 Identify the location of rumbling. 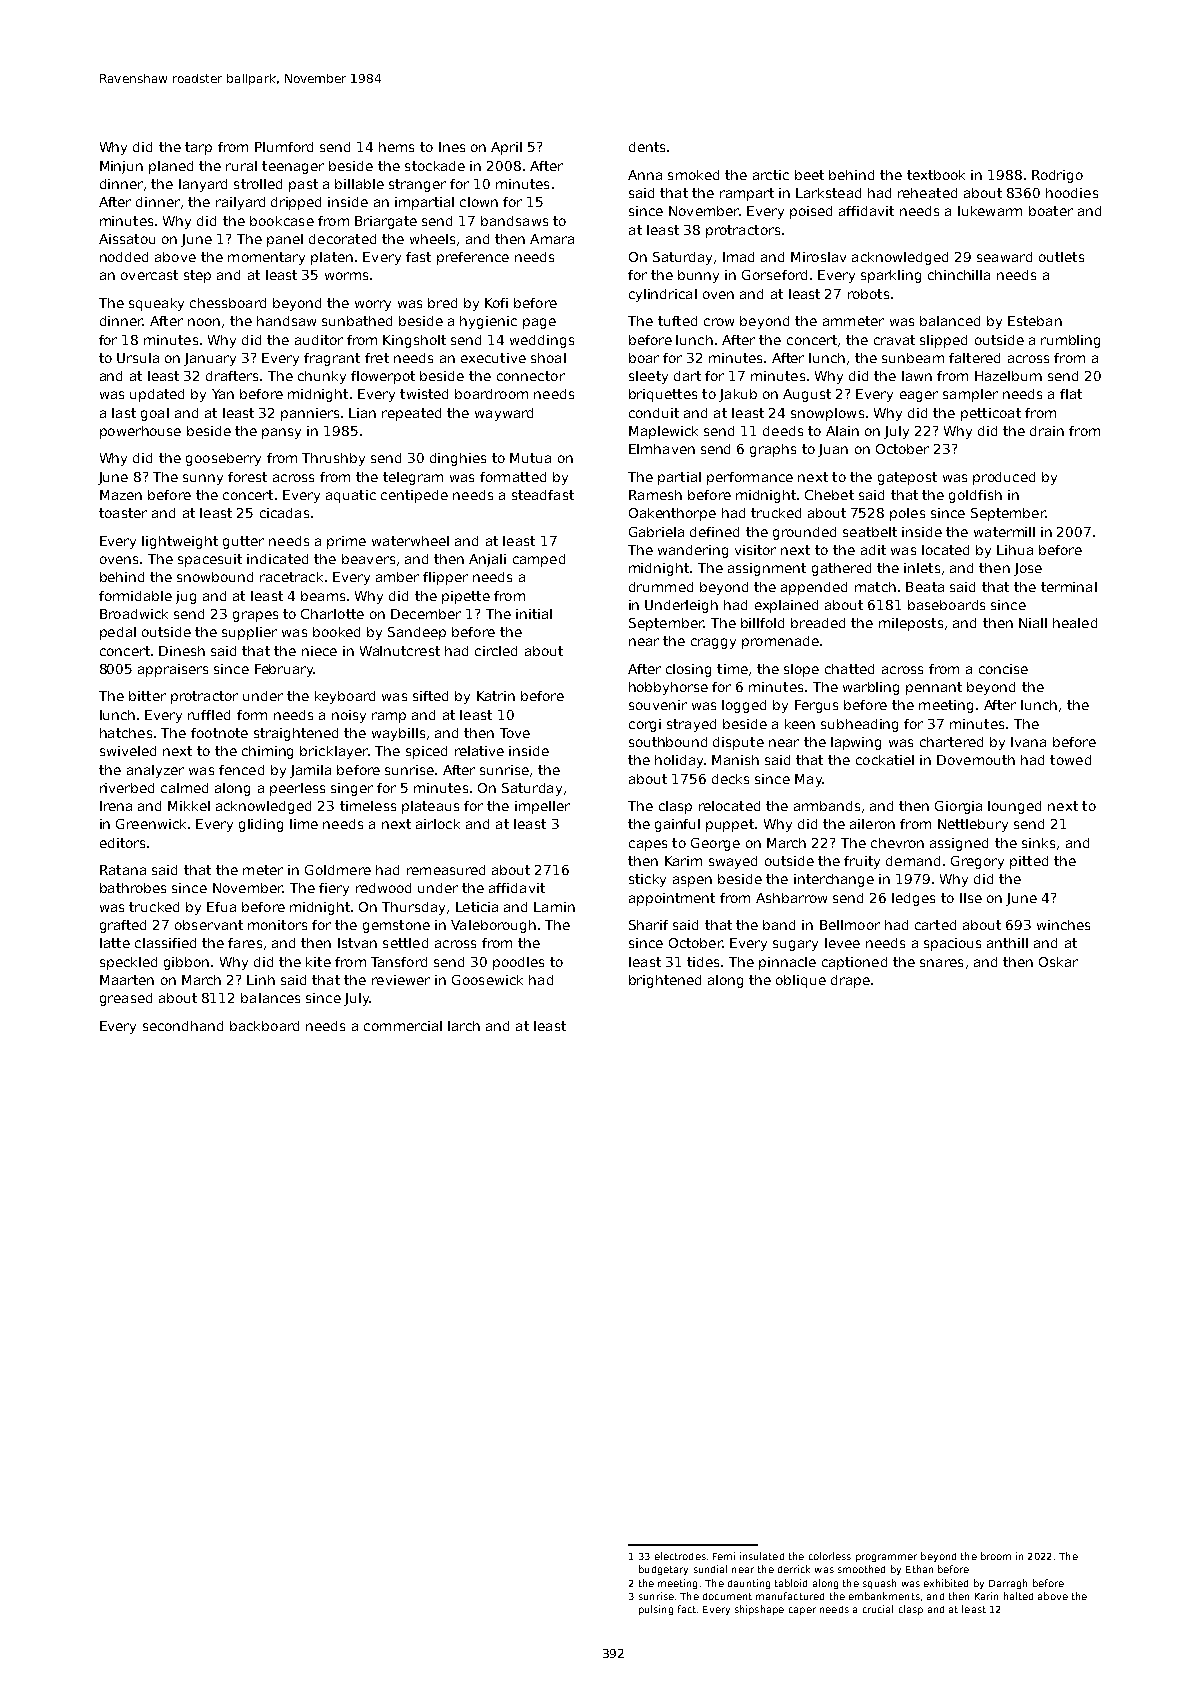
(1070, 341).
